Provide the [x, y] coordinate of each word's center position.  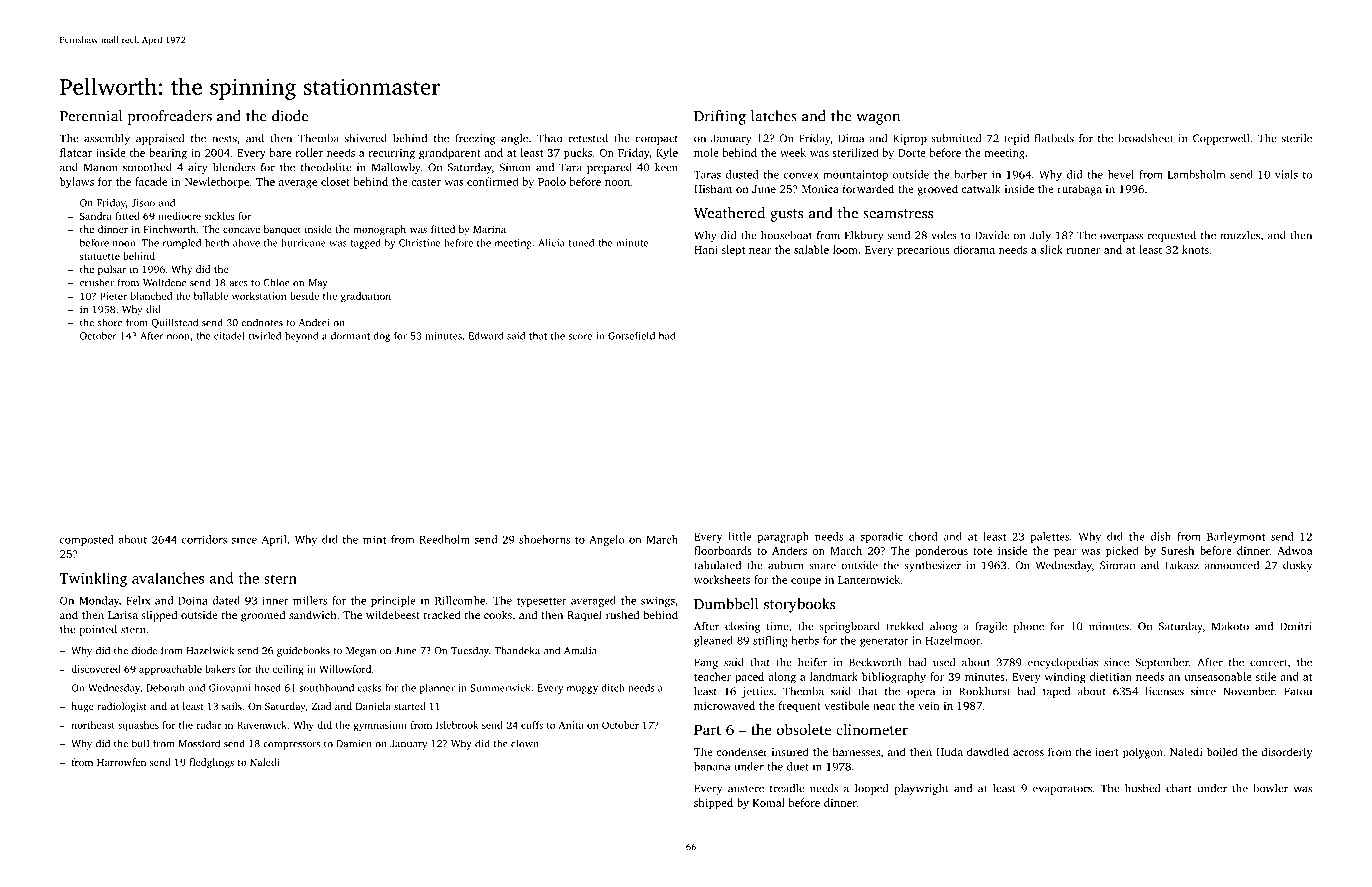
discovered [96, 669]
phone [1028, 627]
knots [1195, 249]
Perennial [91, 116]
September [1162, 663]
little [740, 536]
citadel [229, 336]
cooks [498, 614]
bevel [1121, 174]
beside [304, 296]
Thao [549, 138]
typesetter [542, 602]
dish [1160, 536]
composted [87, 540]
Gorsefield [631, 336]
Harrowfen [121, 762]
